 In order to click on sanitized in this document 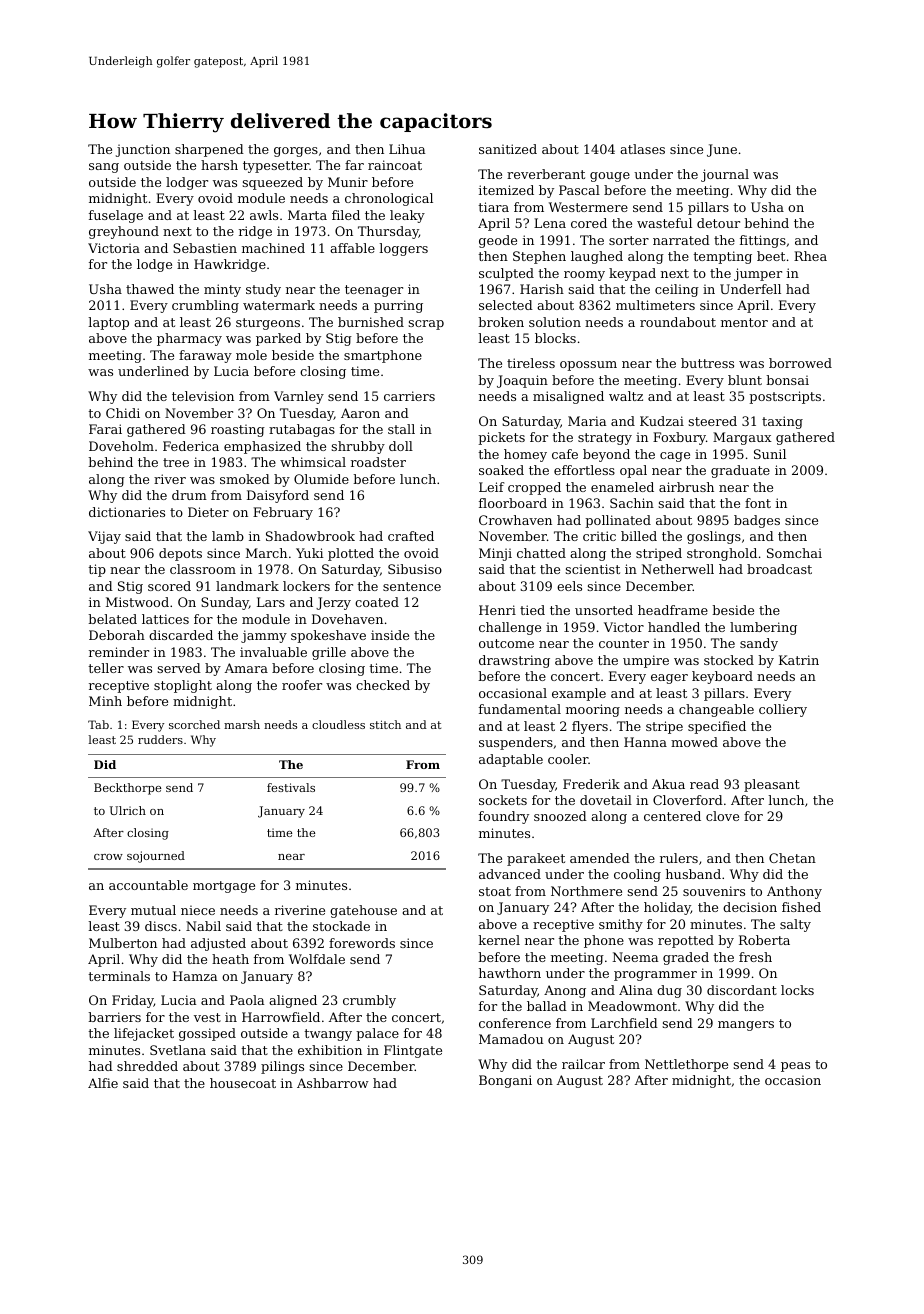, I will do `click(508, 149)`.
